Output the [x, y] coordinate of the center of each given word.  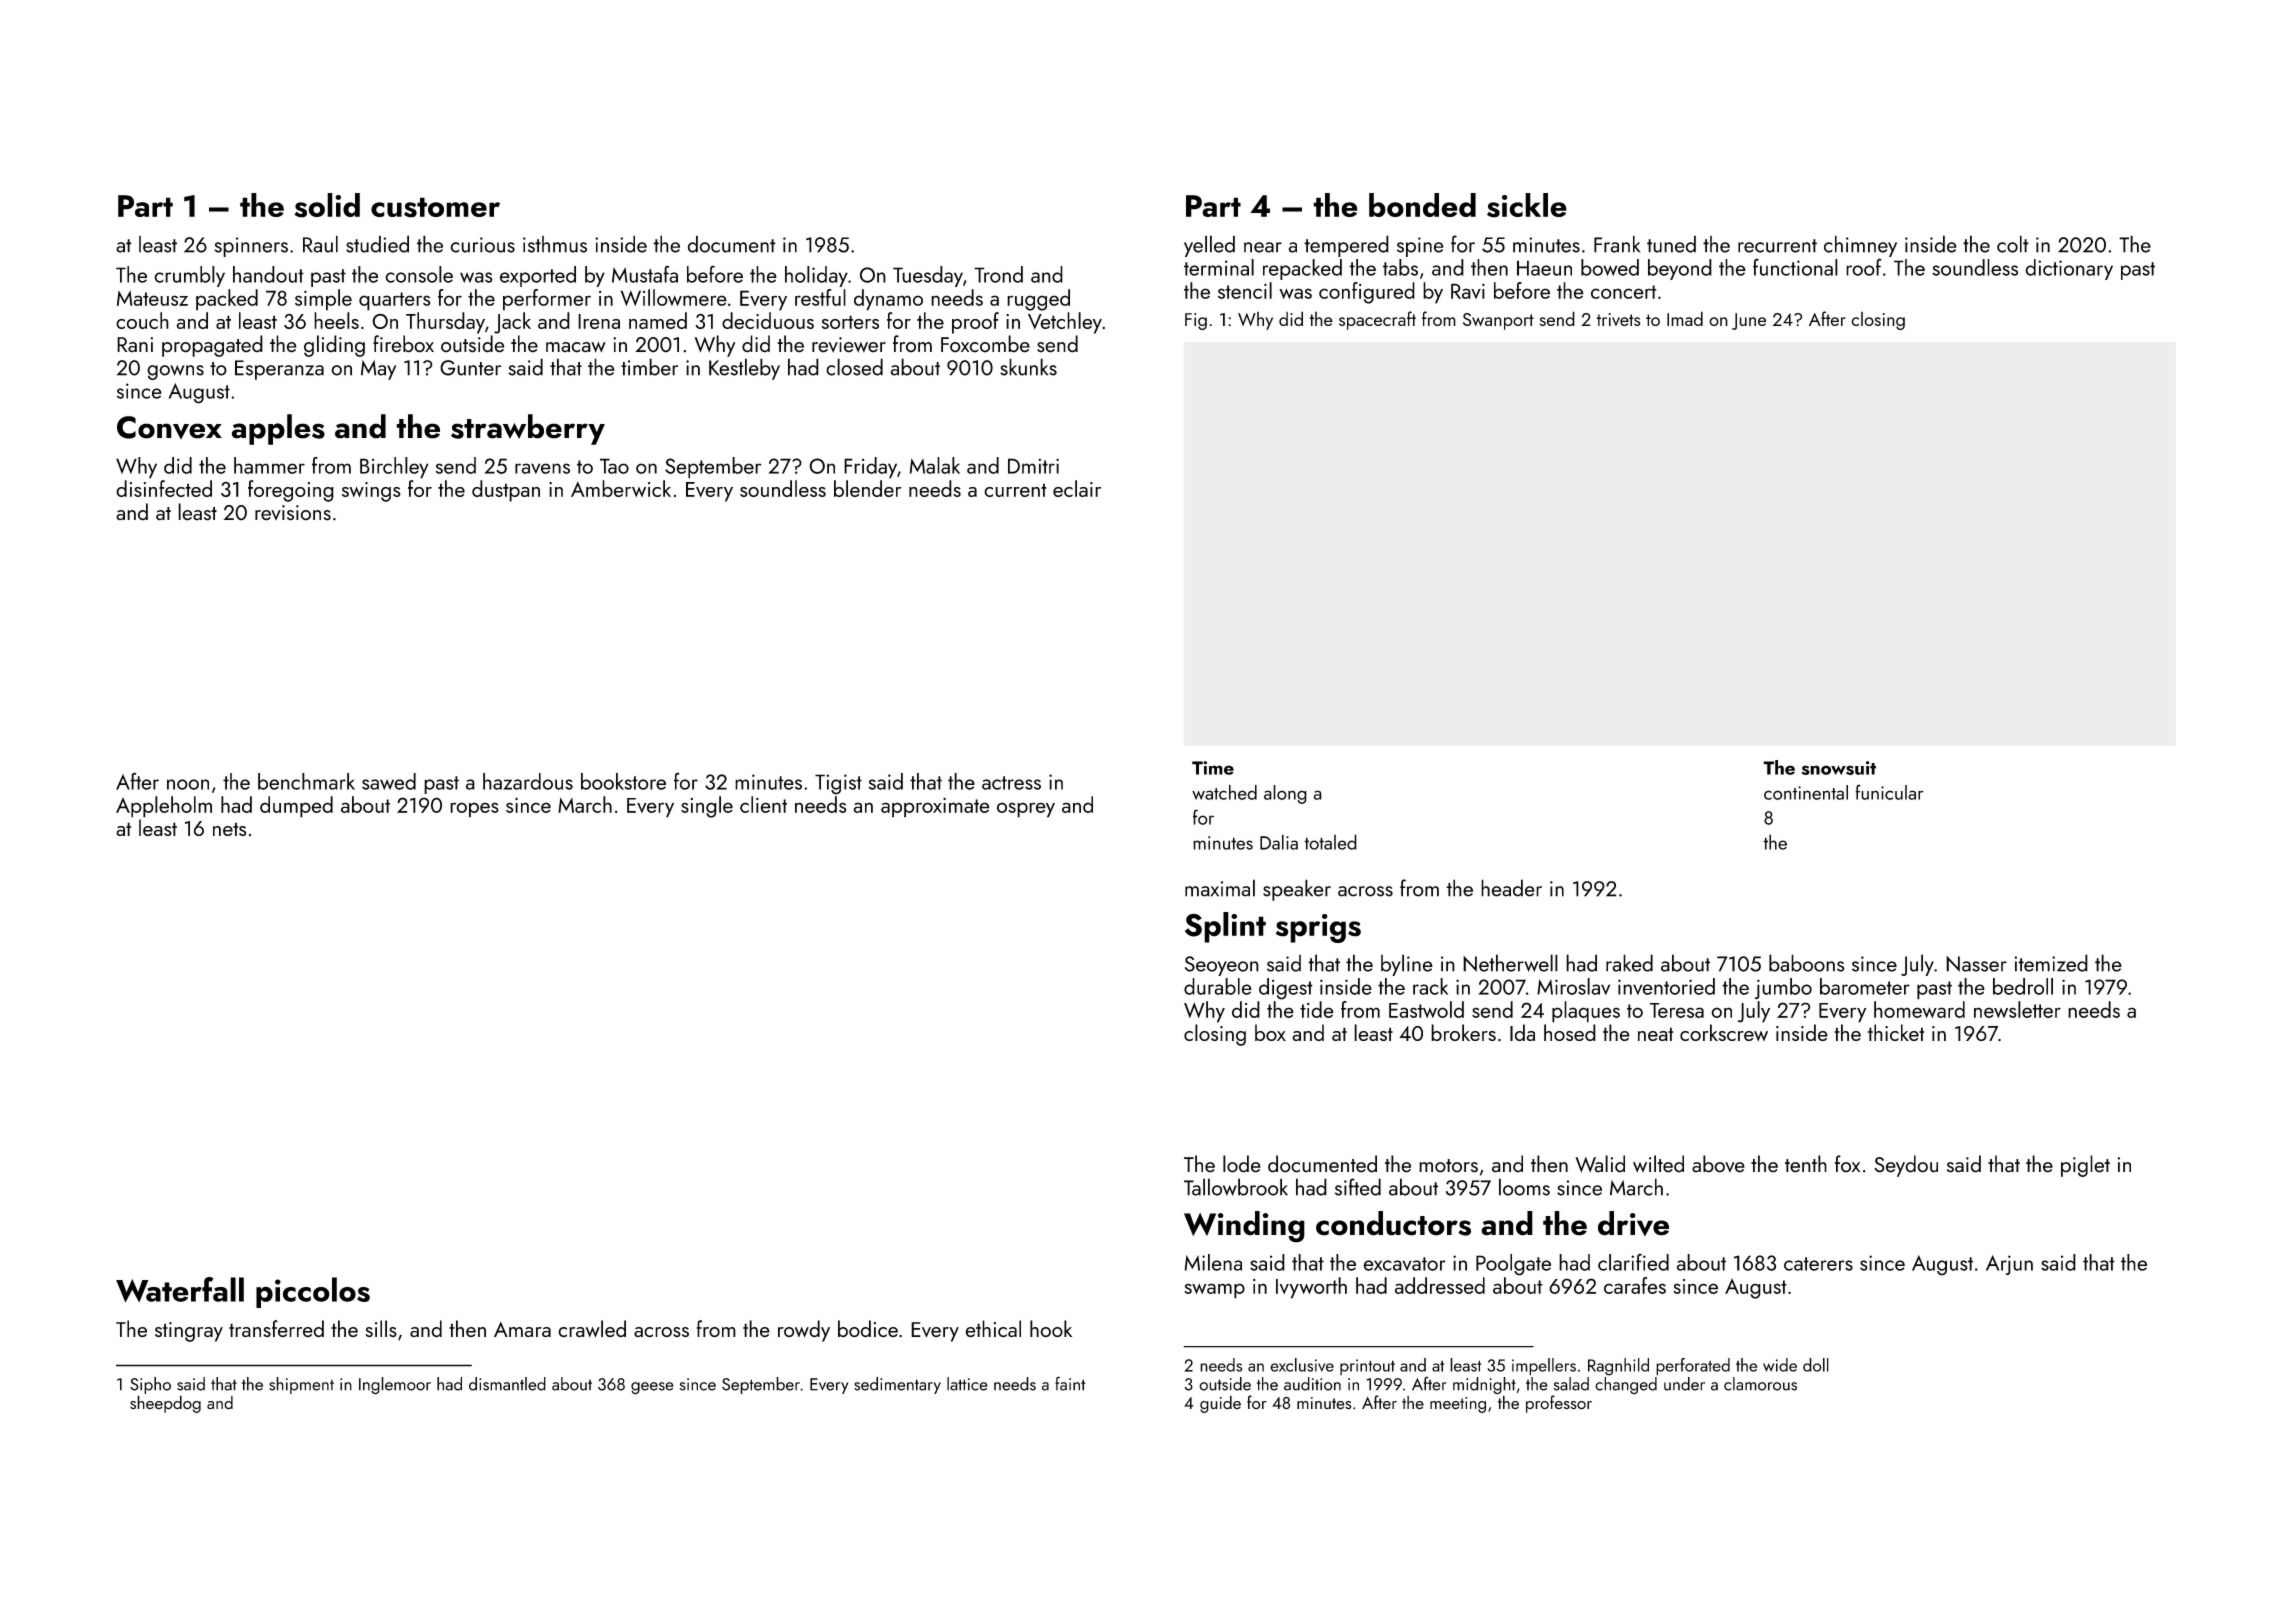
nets [229, 829]
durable [1218, 986]
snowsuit [1839, 768]
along [1285, 794]
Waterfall [180, 1289]
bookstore [623, 781]
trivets [1618, 319]
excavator [1404, 1264]
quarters [395, 301]
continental [1806, 792]
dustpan [506, 491]
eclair [1077, 488]
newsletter [2017, 1009]
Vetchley [1065, 323]
